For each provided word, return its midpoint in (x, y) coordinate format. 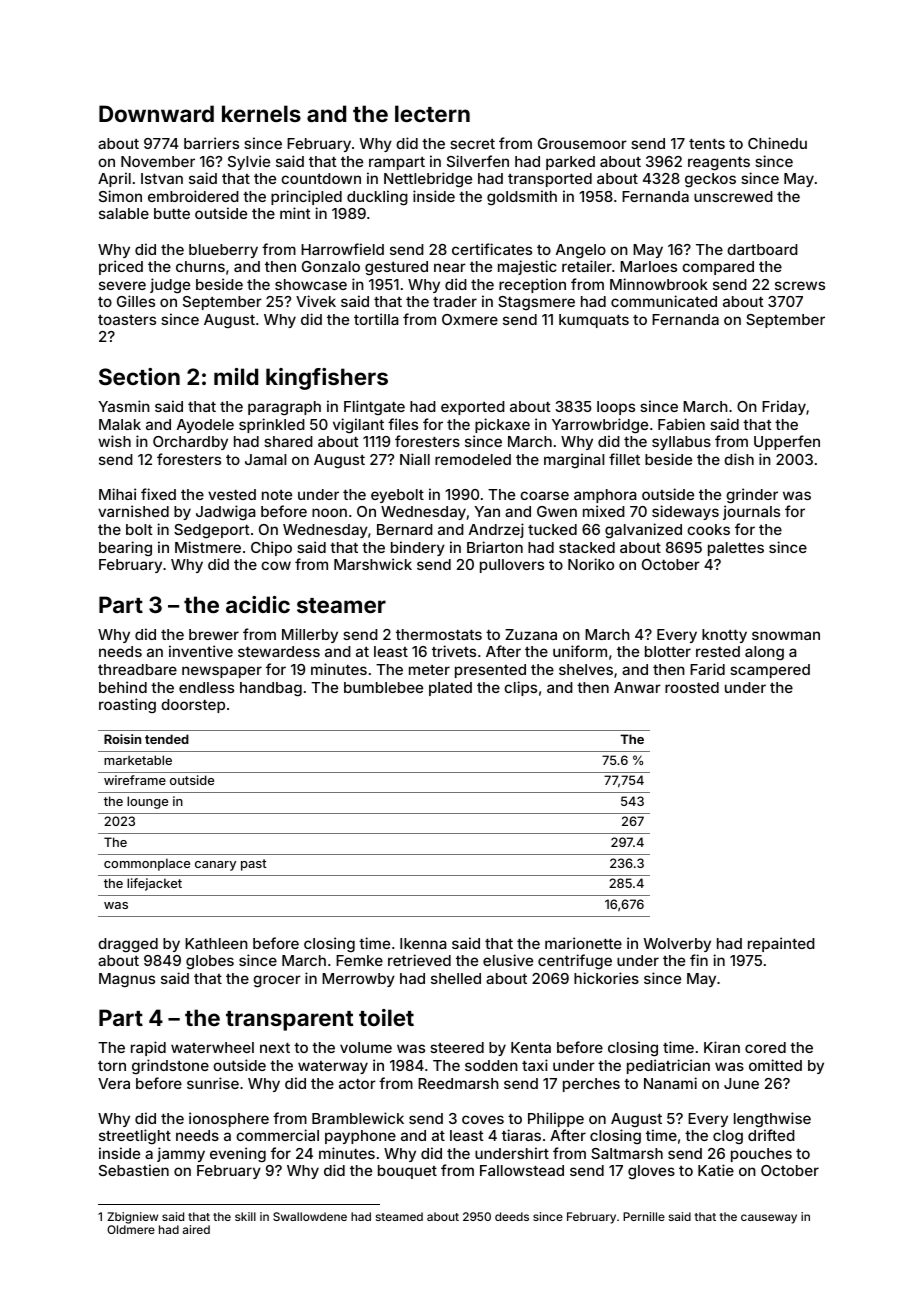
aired (196, 1229)
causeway (769, 1219)
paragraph (284, 408)
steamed (399, 1216)
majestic (527, 267)
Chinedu (777, 143)
